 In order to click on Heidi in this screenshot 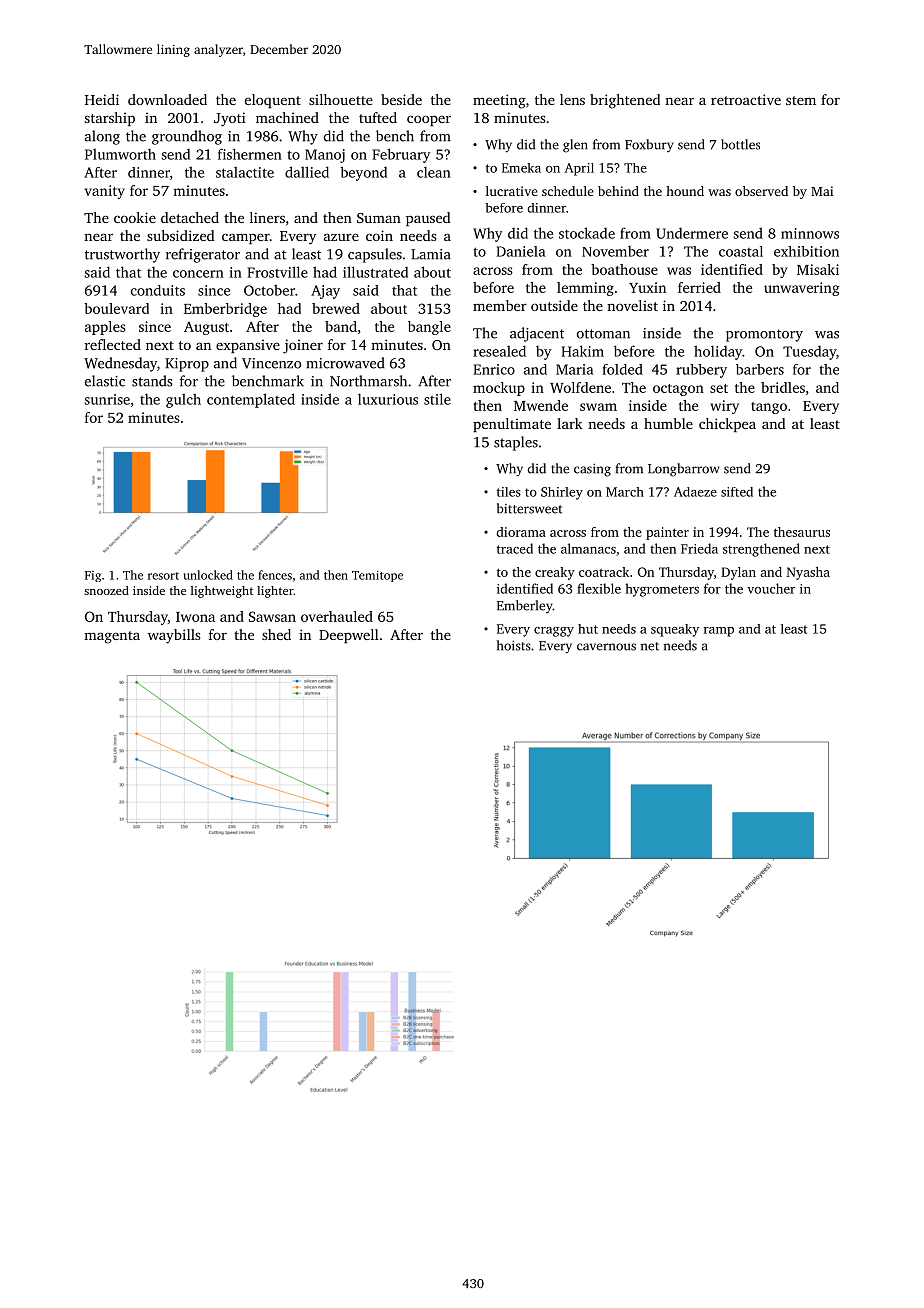, I will do `click(102, 99)`.
